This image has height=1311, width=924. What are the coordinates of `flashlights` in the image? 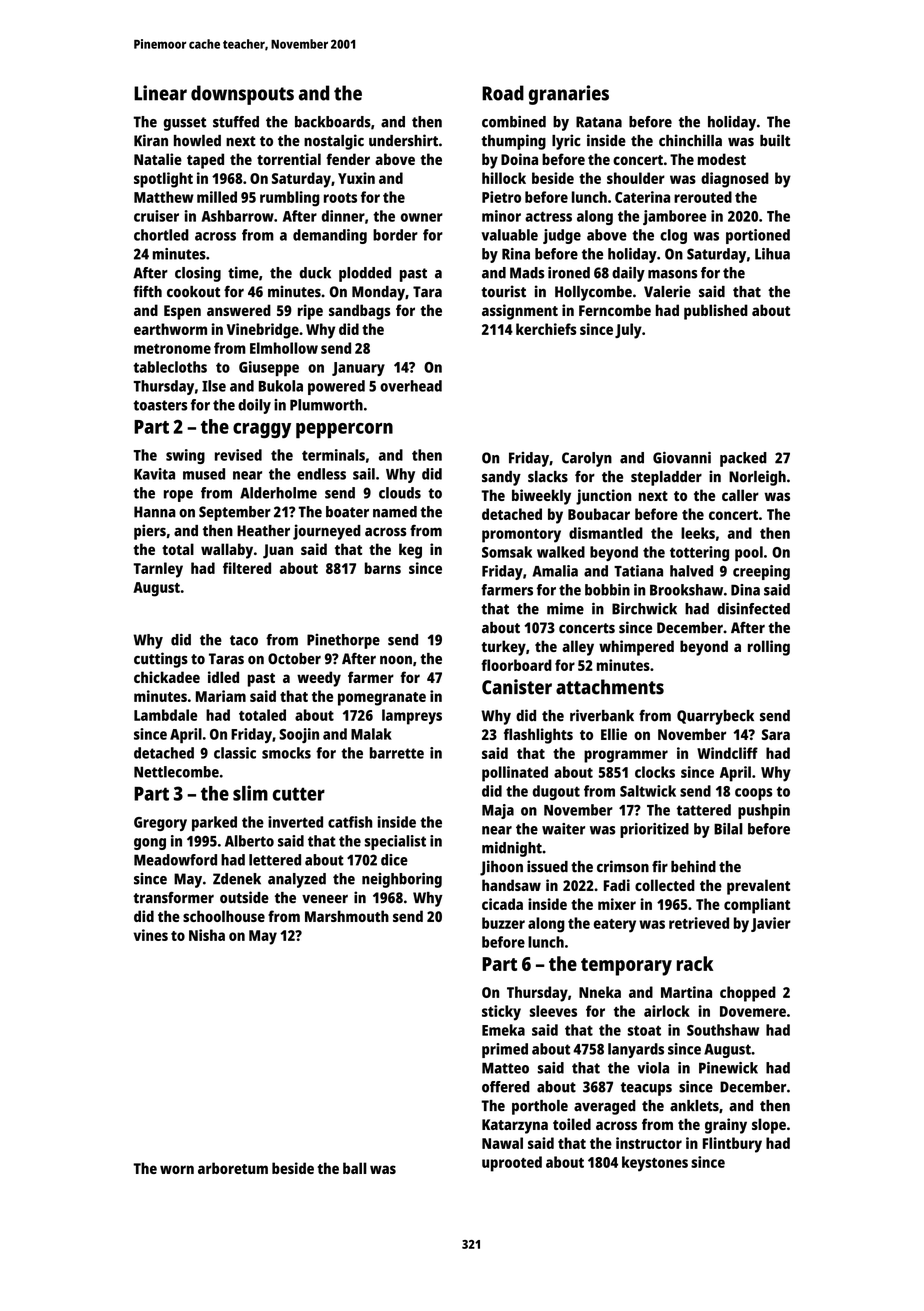 It's located at (538, 736).
